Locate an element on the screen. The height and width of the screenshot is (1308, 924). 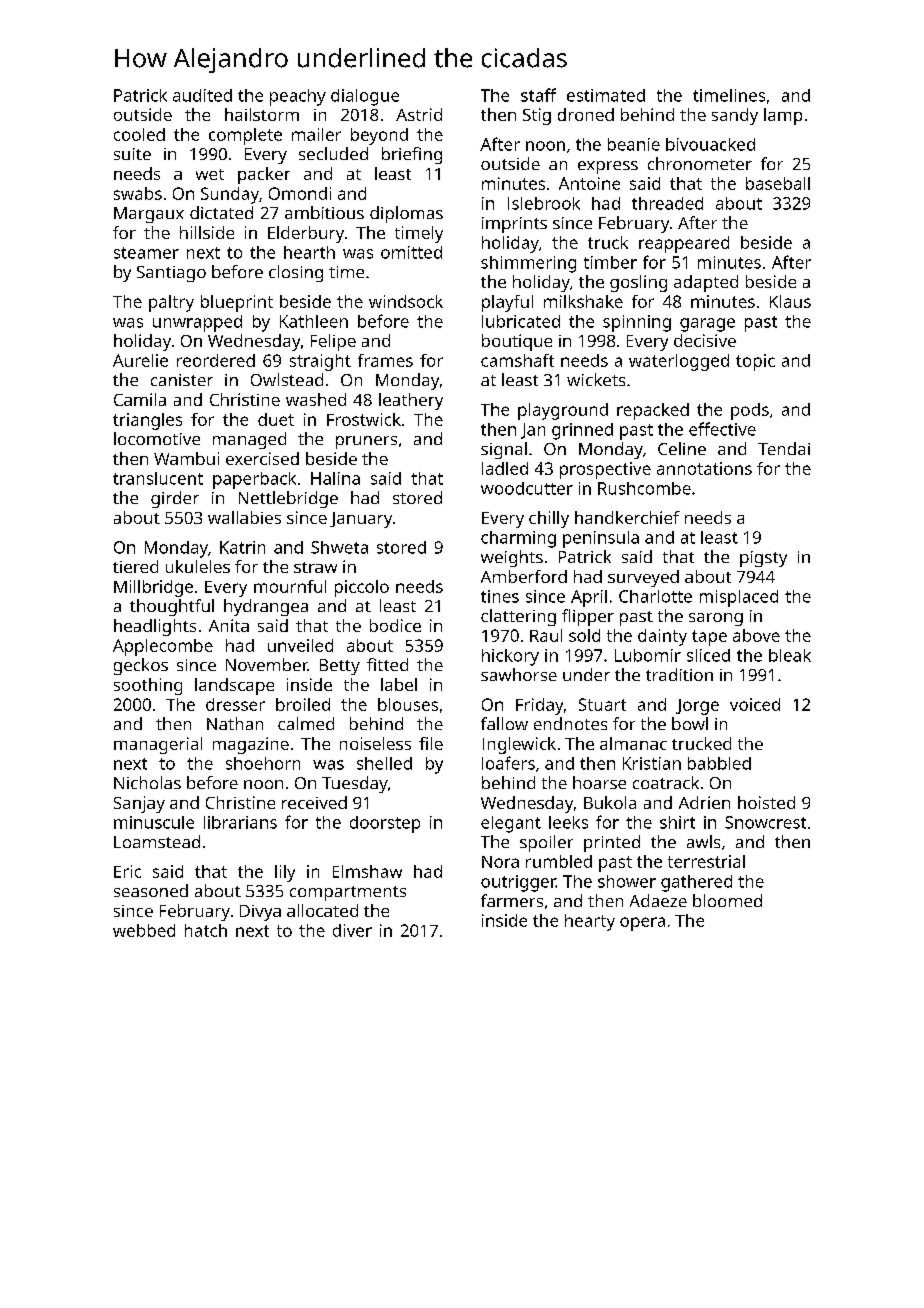
spoiler is located at coordinates (546, 843).
